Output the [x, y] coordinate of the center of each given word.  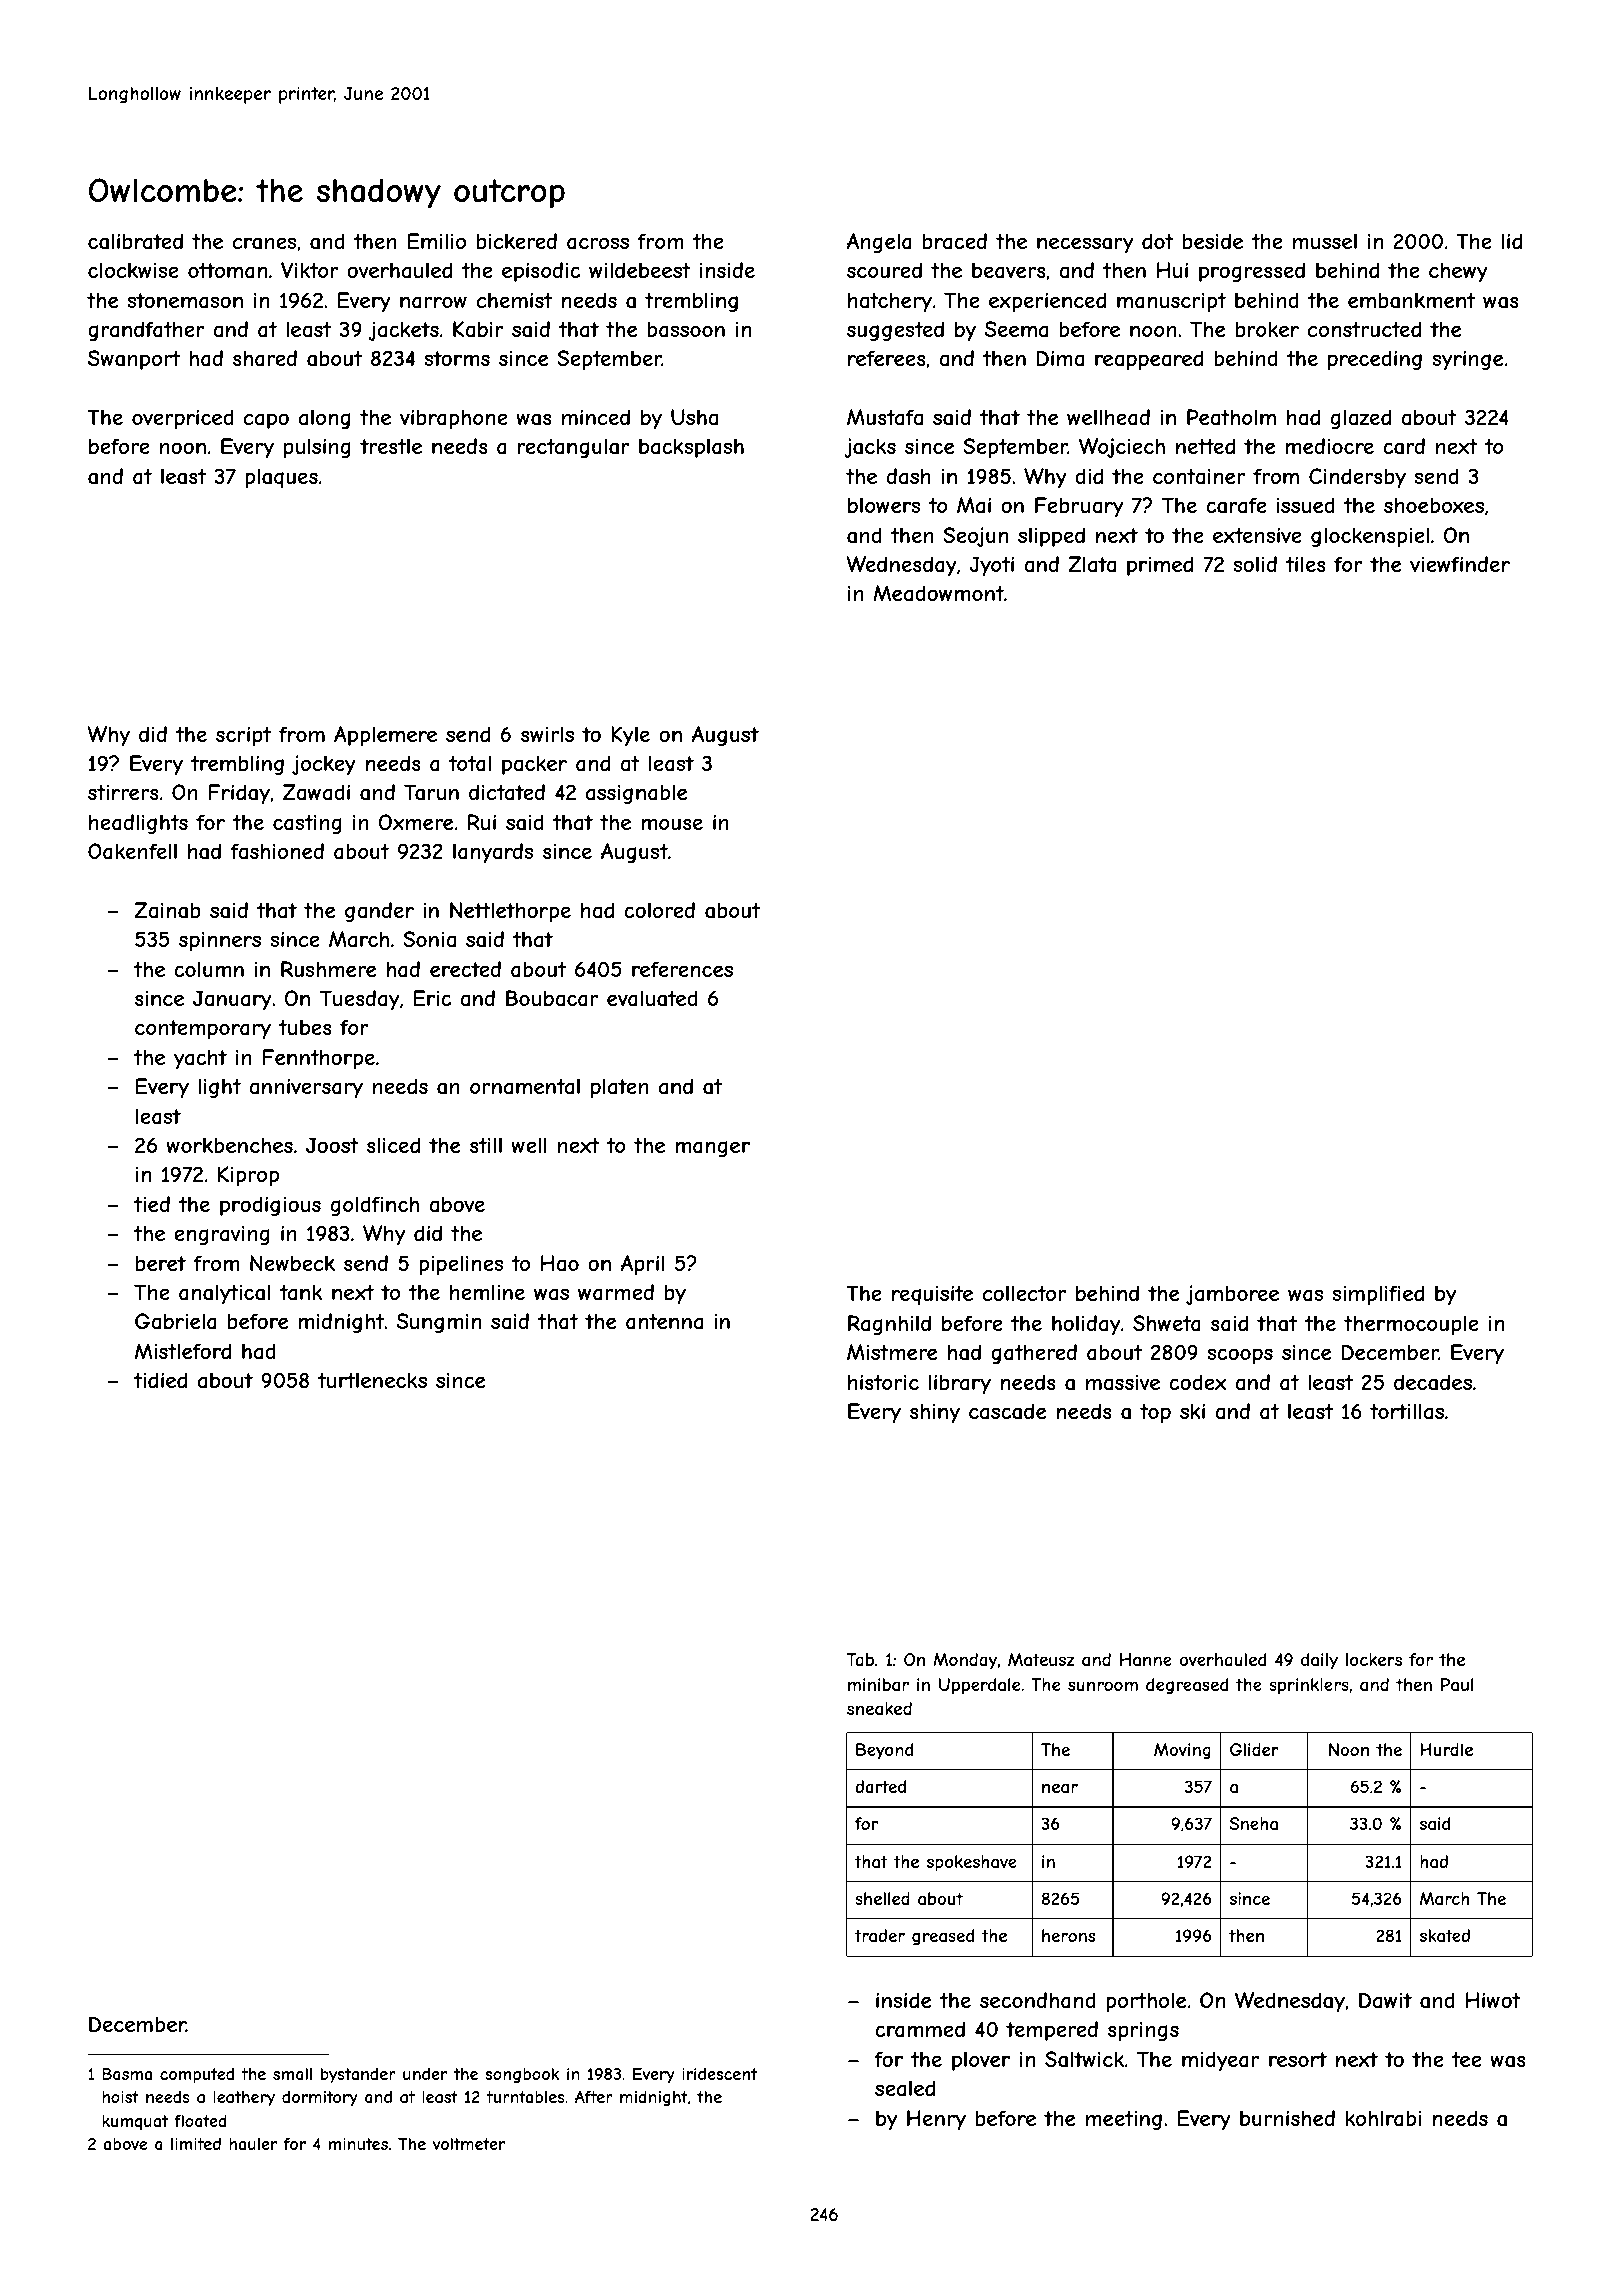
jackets [404, 331]
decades [1433, 1382]
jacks [870, 448]
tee [1467, 2059]
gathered [1034, 1354]
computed [197, 2076]
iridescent [720, 2074]
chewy [1458, 272]
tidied [160, 1380]
